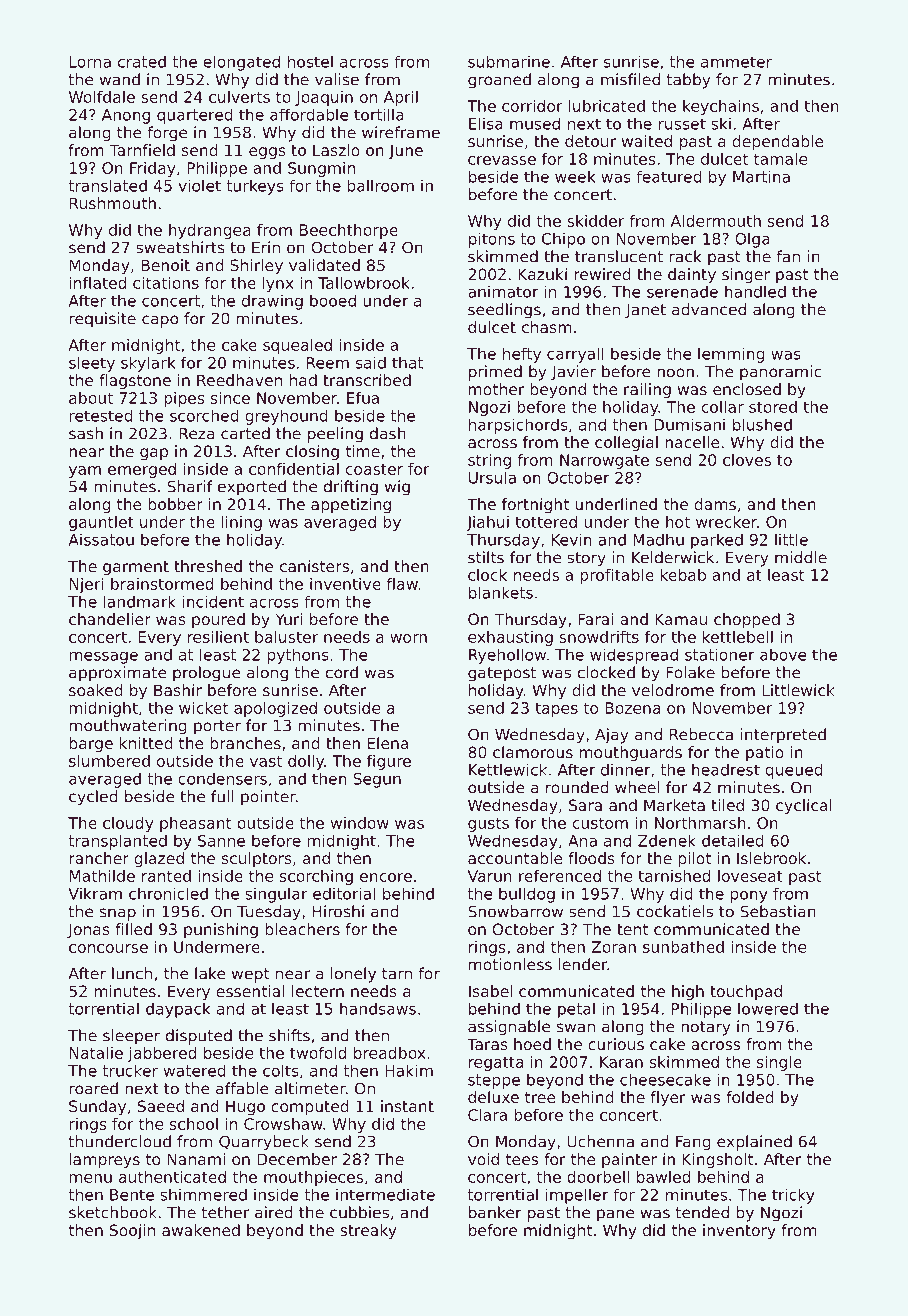 This screenshot has width=908, height=1316. Describe the element at coordinates (497, 389) in the screenshot. I see `mother` at that location.
